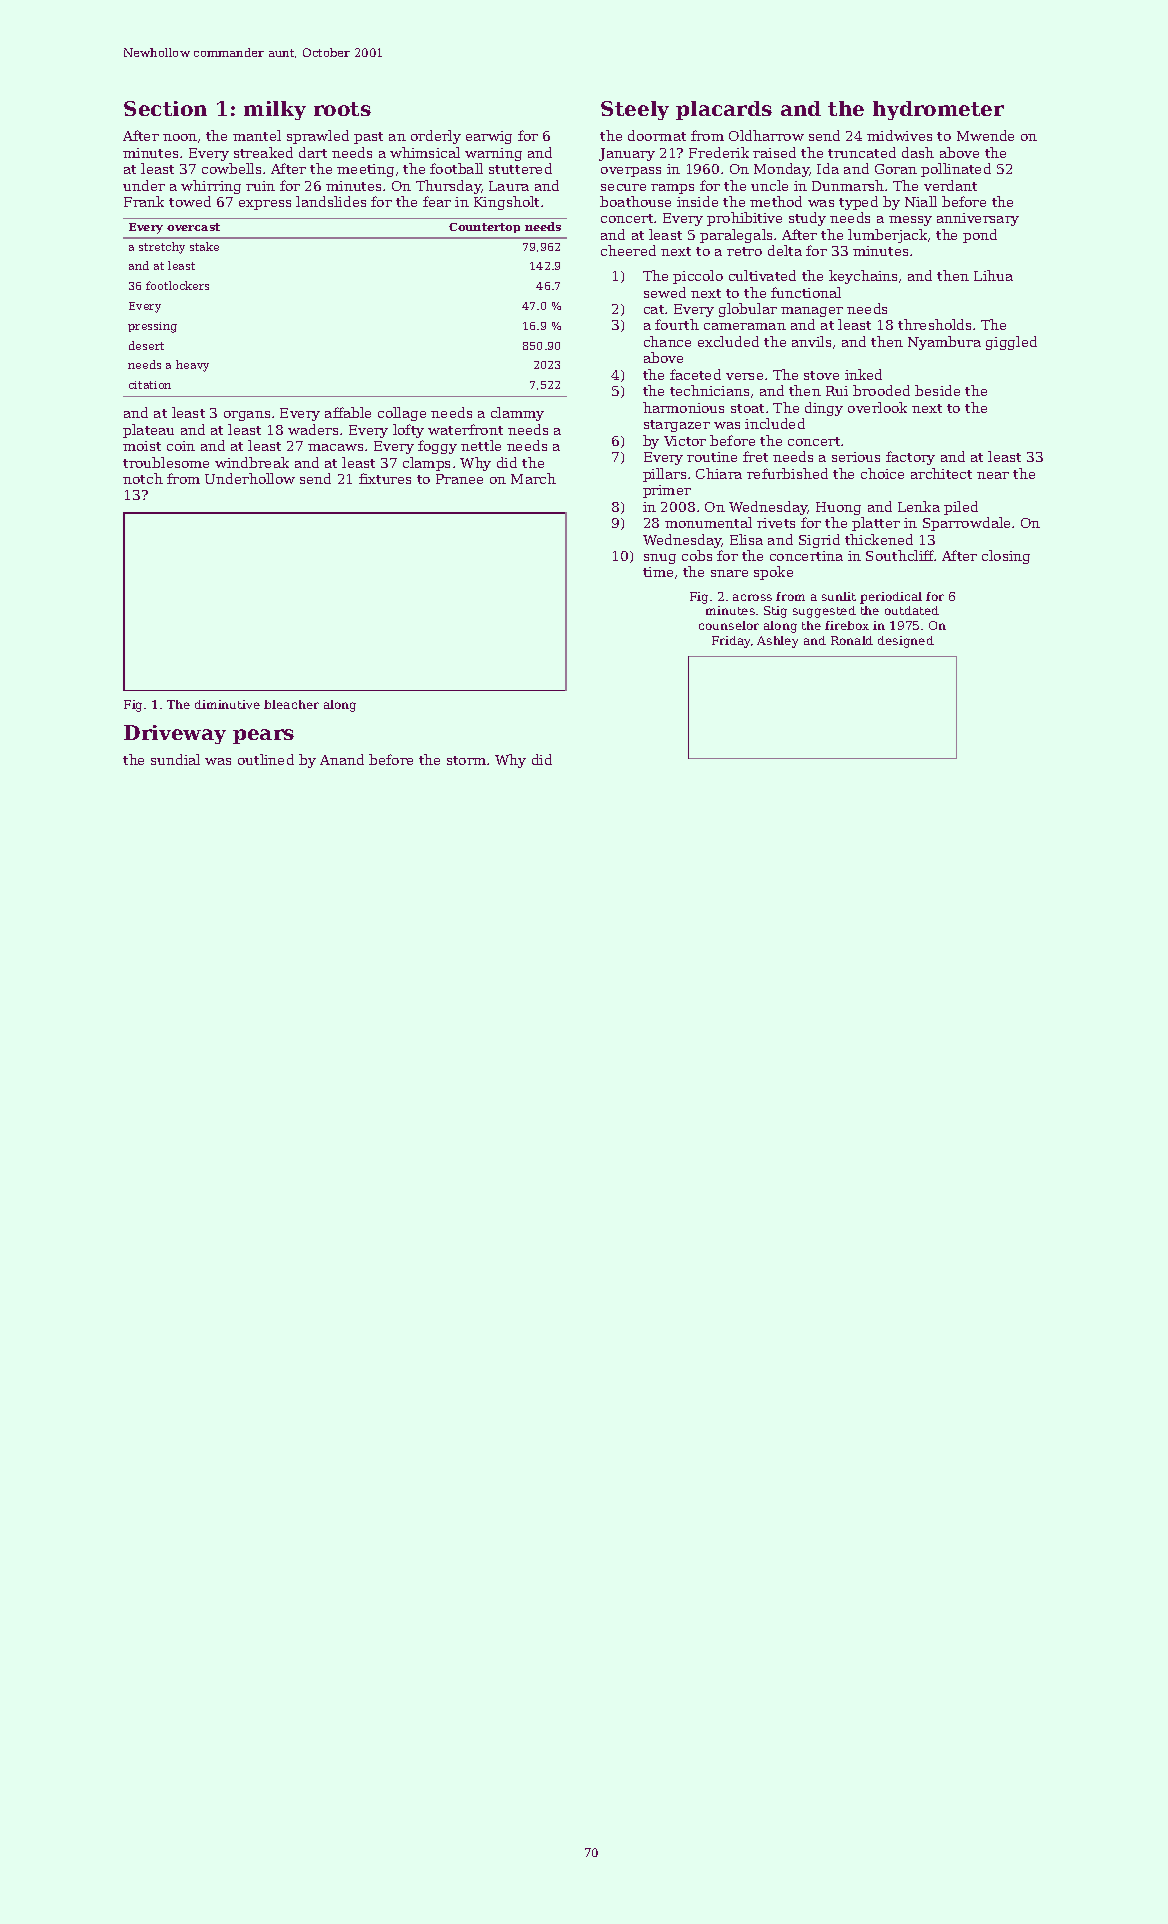 The width and height of the image is (1168, 1924). What do you see at coordinates (980, 236) in the image?
I see `pond` at bounding box center [980, 236].
